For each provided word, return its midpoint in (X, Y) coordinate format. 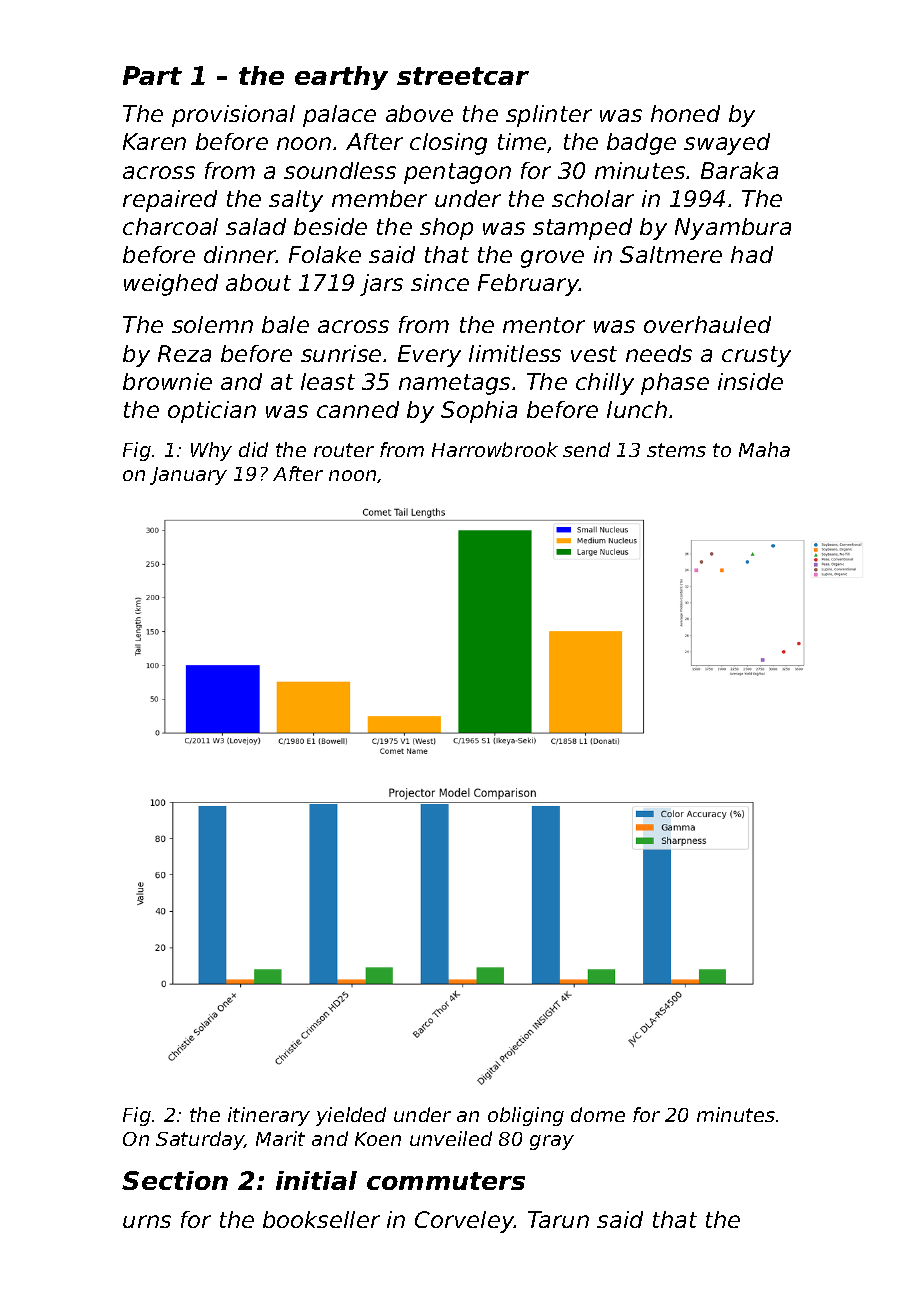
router (344, 450)
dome (598, 1114)
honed (685, 113)
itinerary (269, 1116)
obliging (526, 1116)
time (522, 141)
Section (175, 1180)
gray (552, 1142)
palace (339, 116)
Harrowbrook (495, 449)
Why (211, 451)
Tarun (558, 1219)
